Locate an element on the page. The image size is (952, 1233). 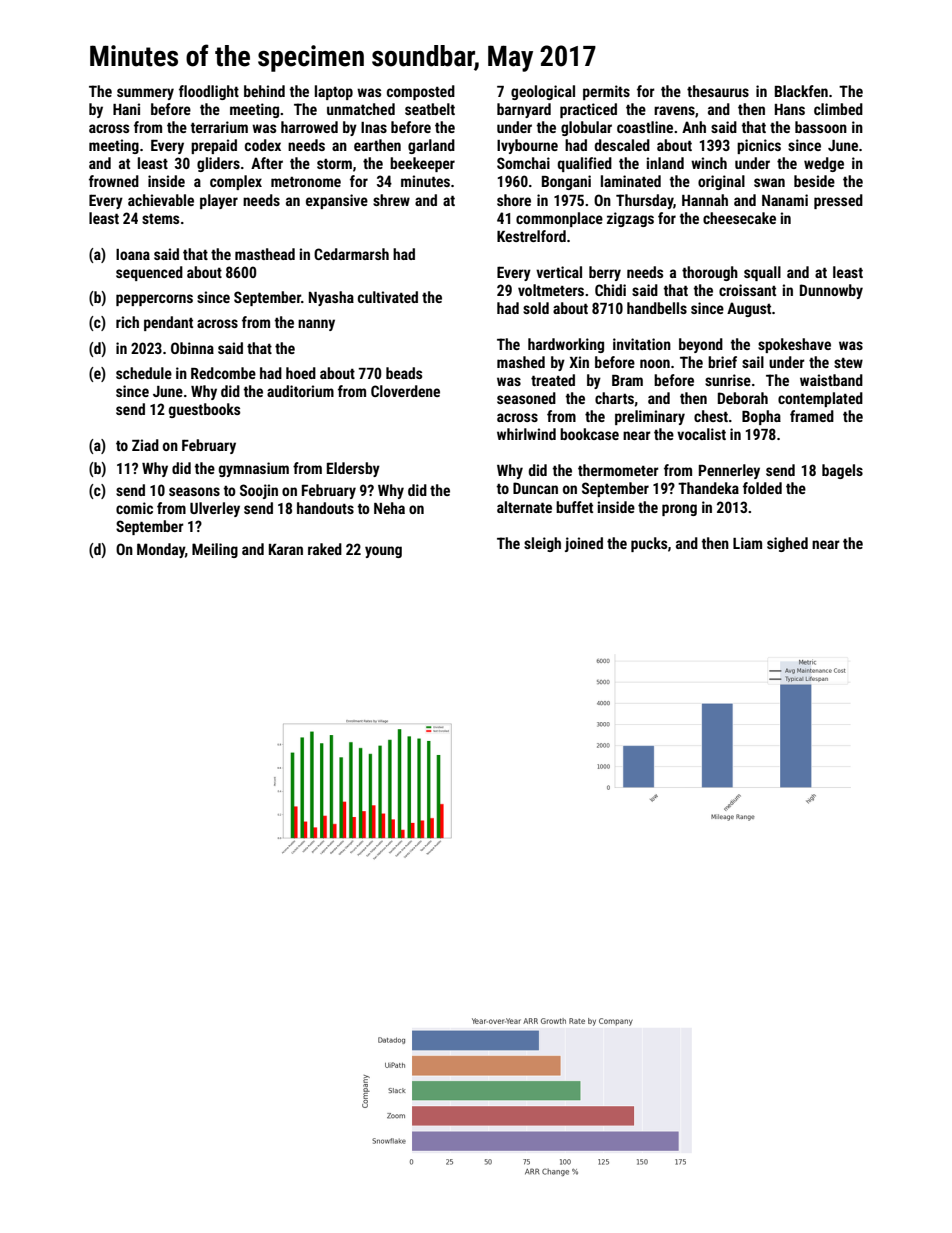
geological is located at coordinates (543, 92).
